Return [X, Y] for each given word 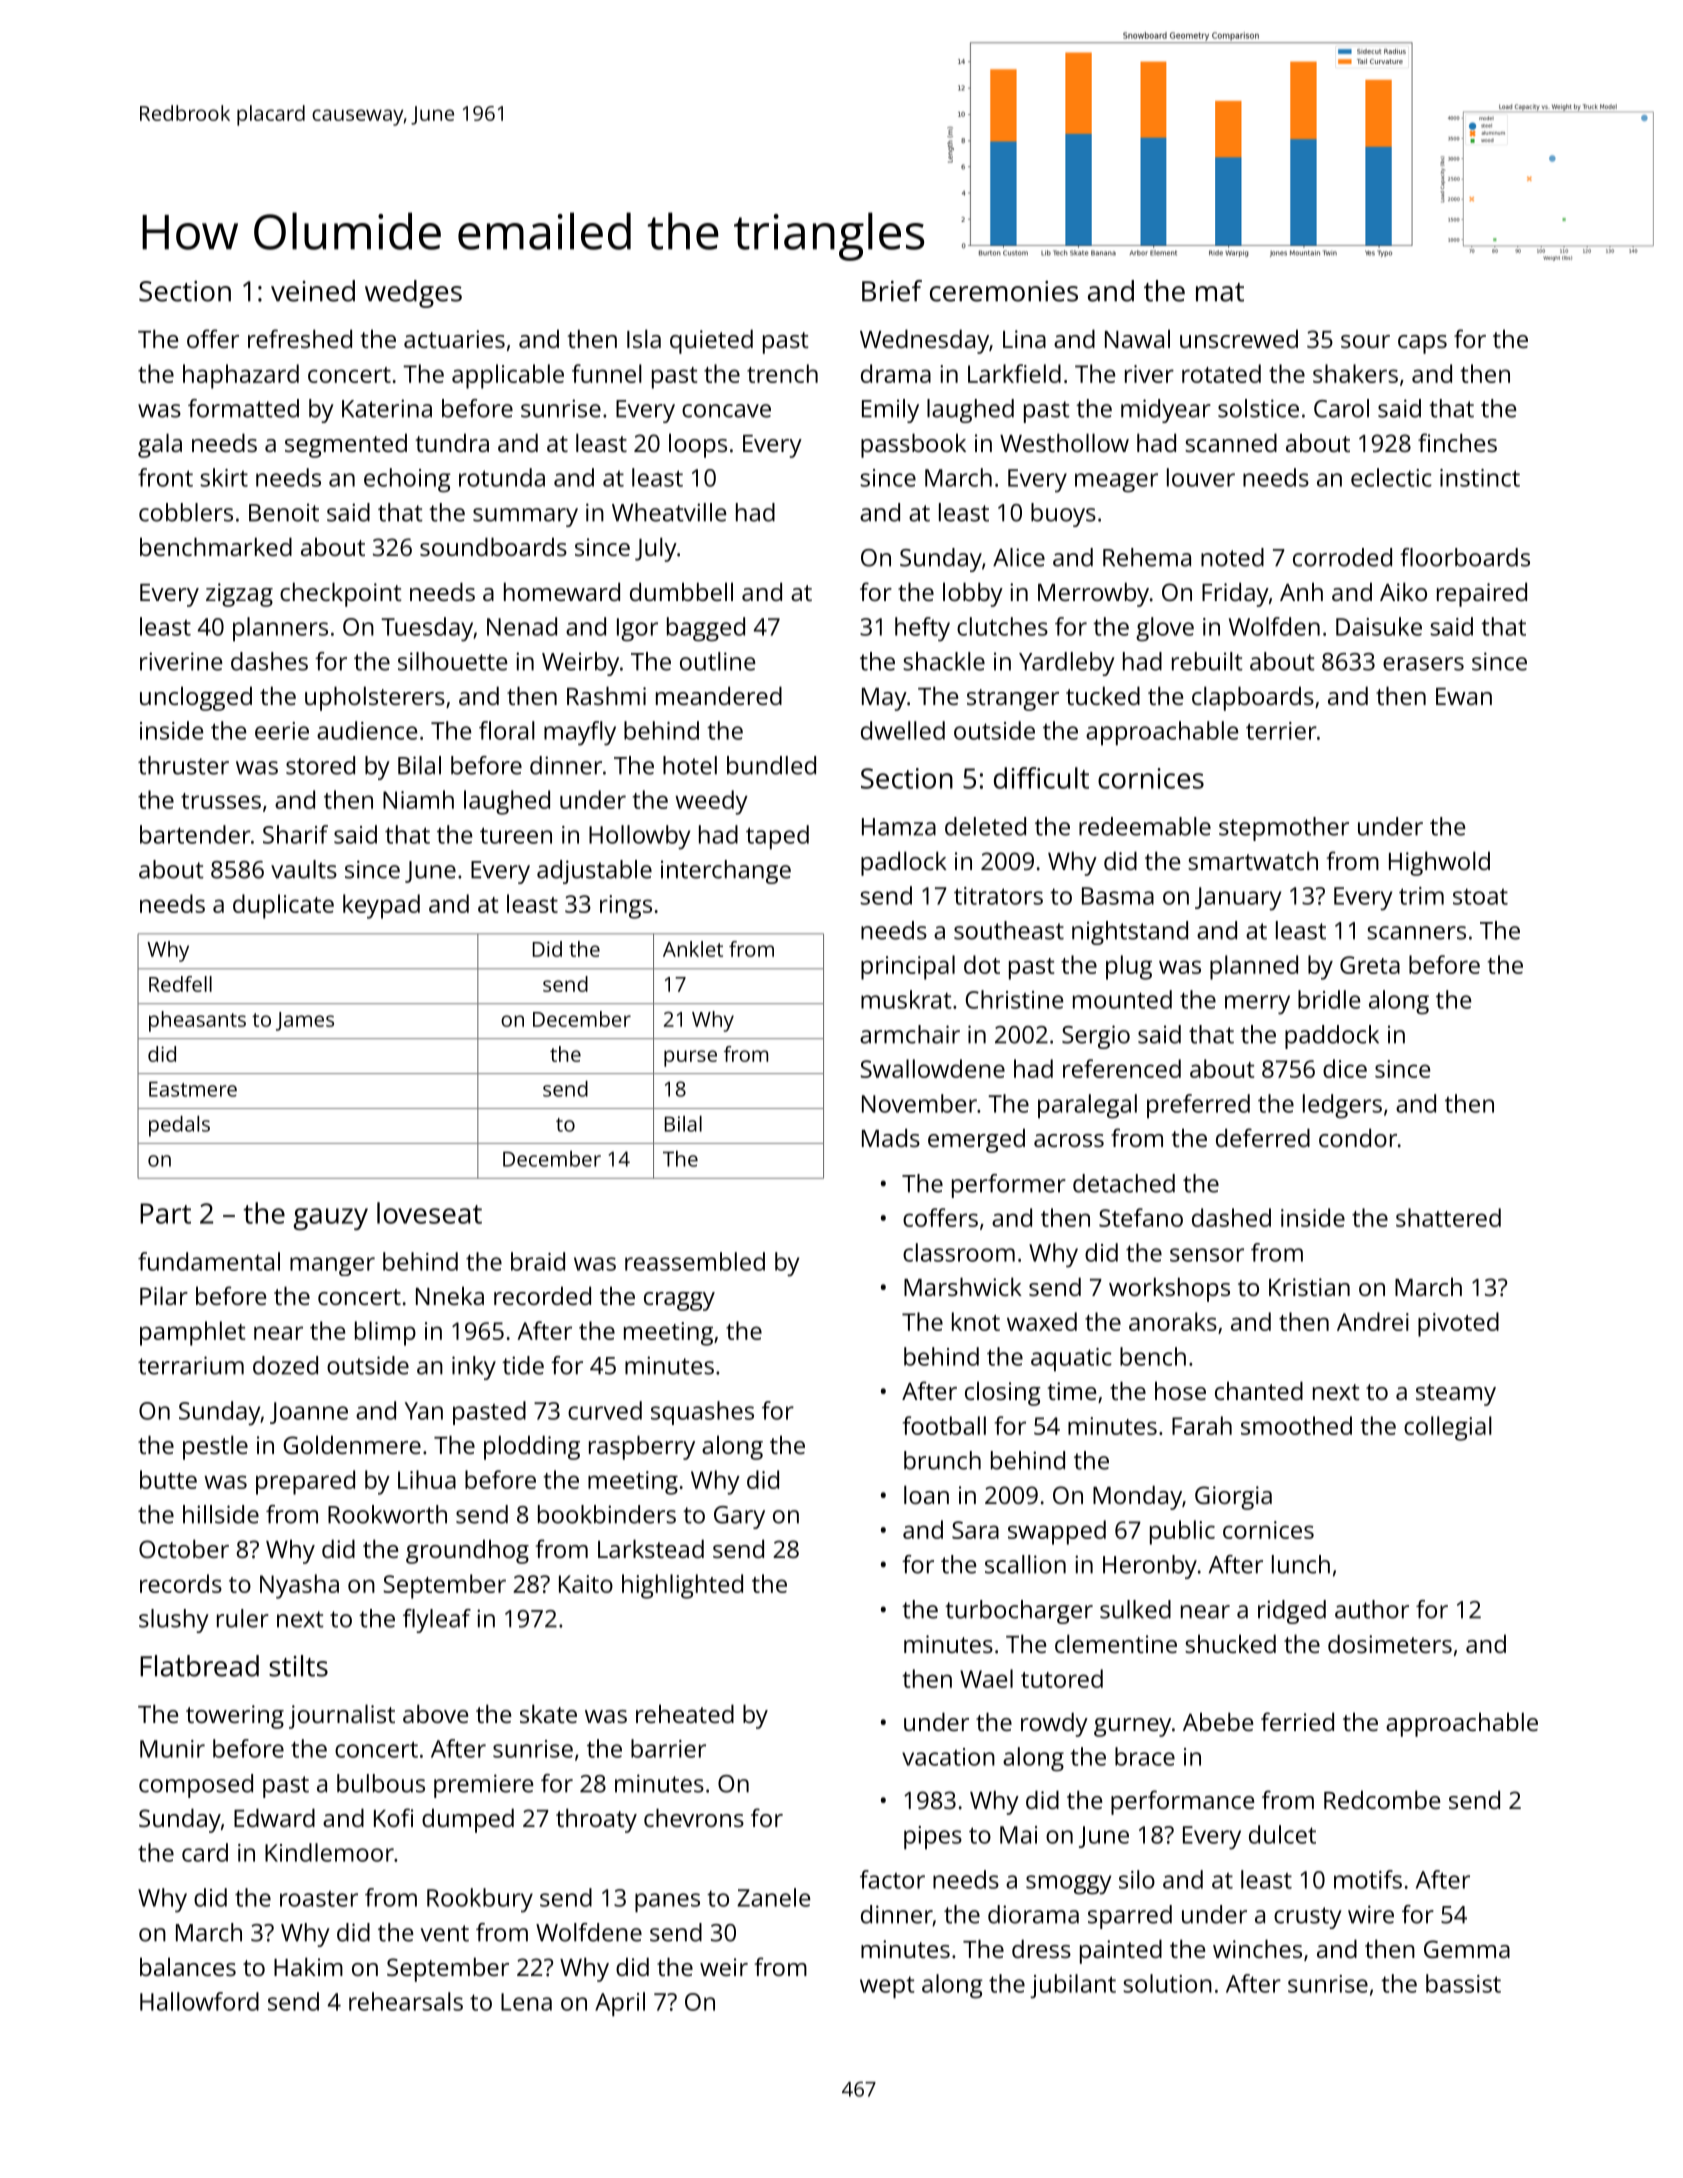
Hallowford [199, 2001]
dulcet [1282, 1834]
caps [1422, 344]
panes [667, 1903]
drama [896, 373]
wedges [413, 294]
